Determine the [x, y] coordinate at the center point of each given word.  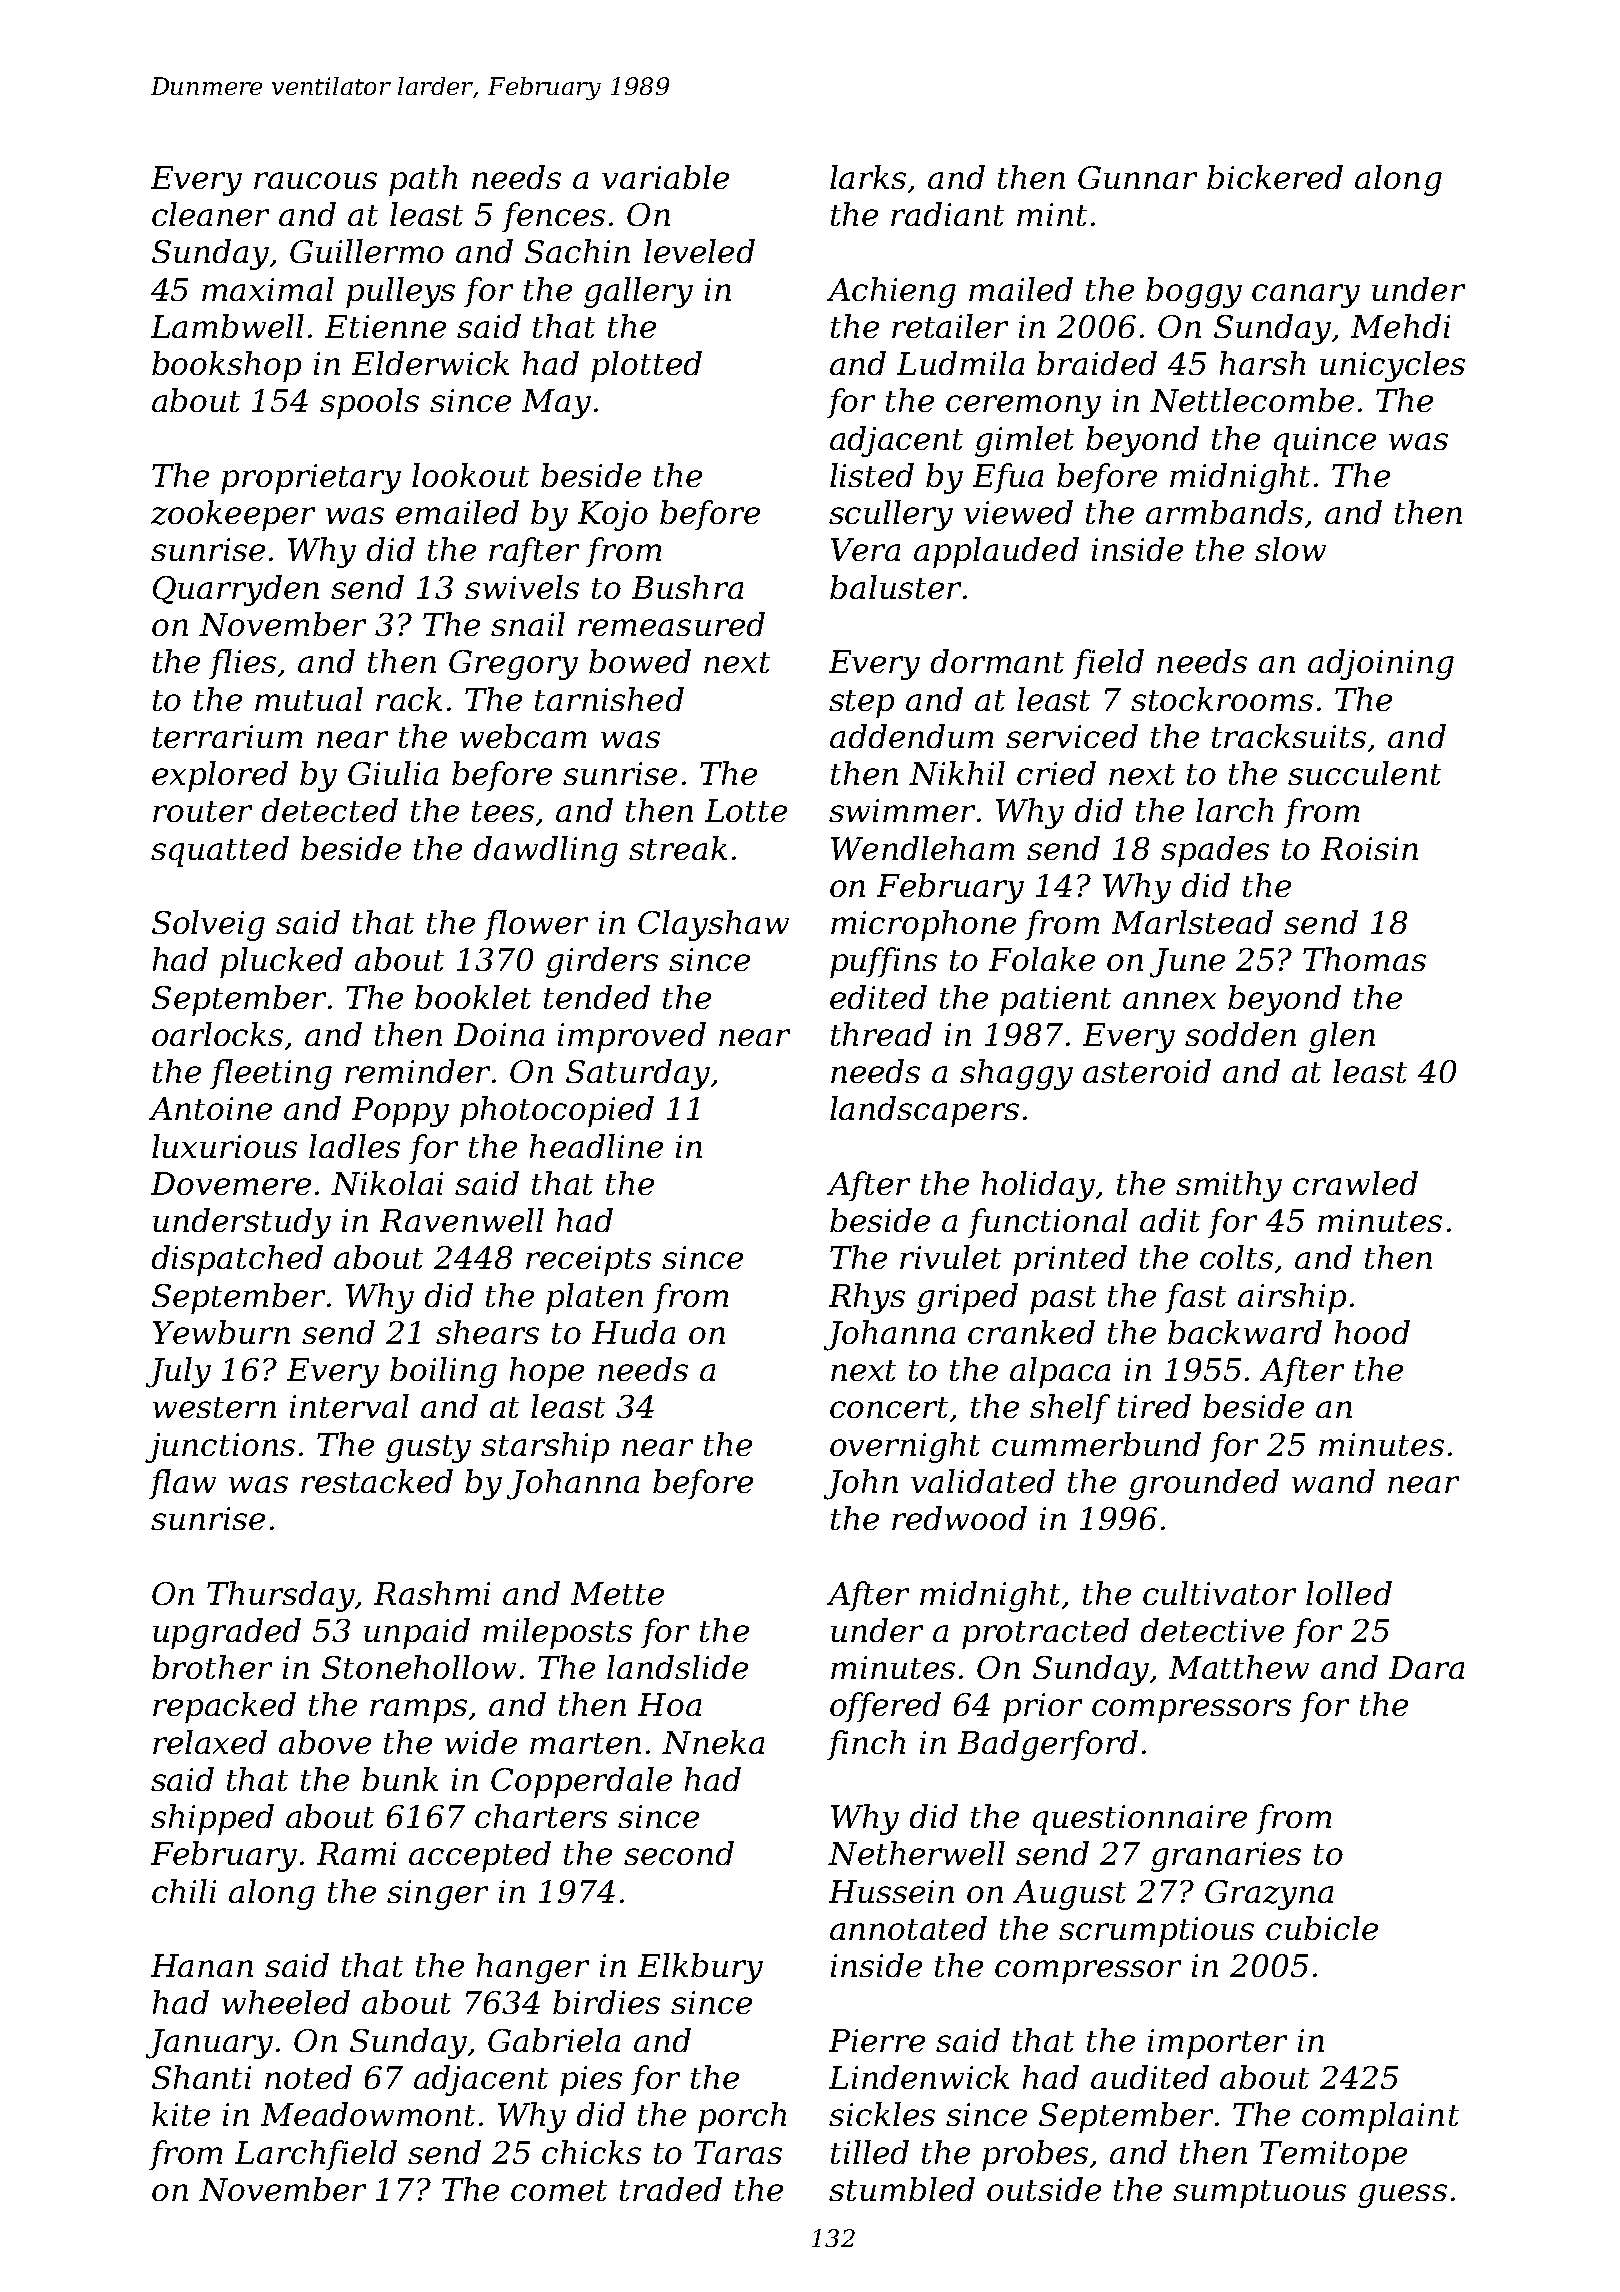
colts [1236, 1257]
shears [487, 1332]
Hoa [669, 1704]
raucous [315, 180]
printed [1070, 1260]
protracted [1045, 1633]
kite [181, 2114]
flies [242, 664]
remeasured [671, 624]
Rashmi [432, 1593]
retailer [950, 326]
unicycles [1392, 366]
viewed [1018, 512]
